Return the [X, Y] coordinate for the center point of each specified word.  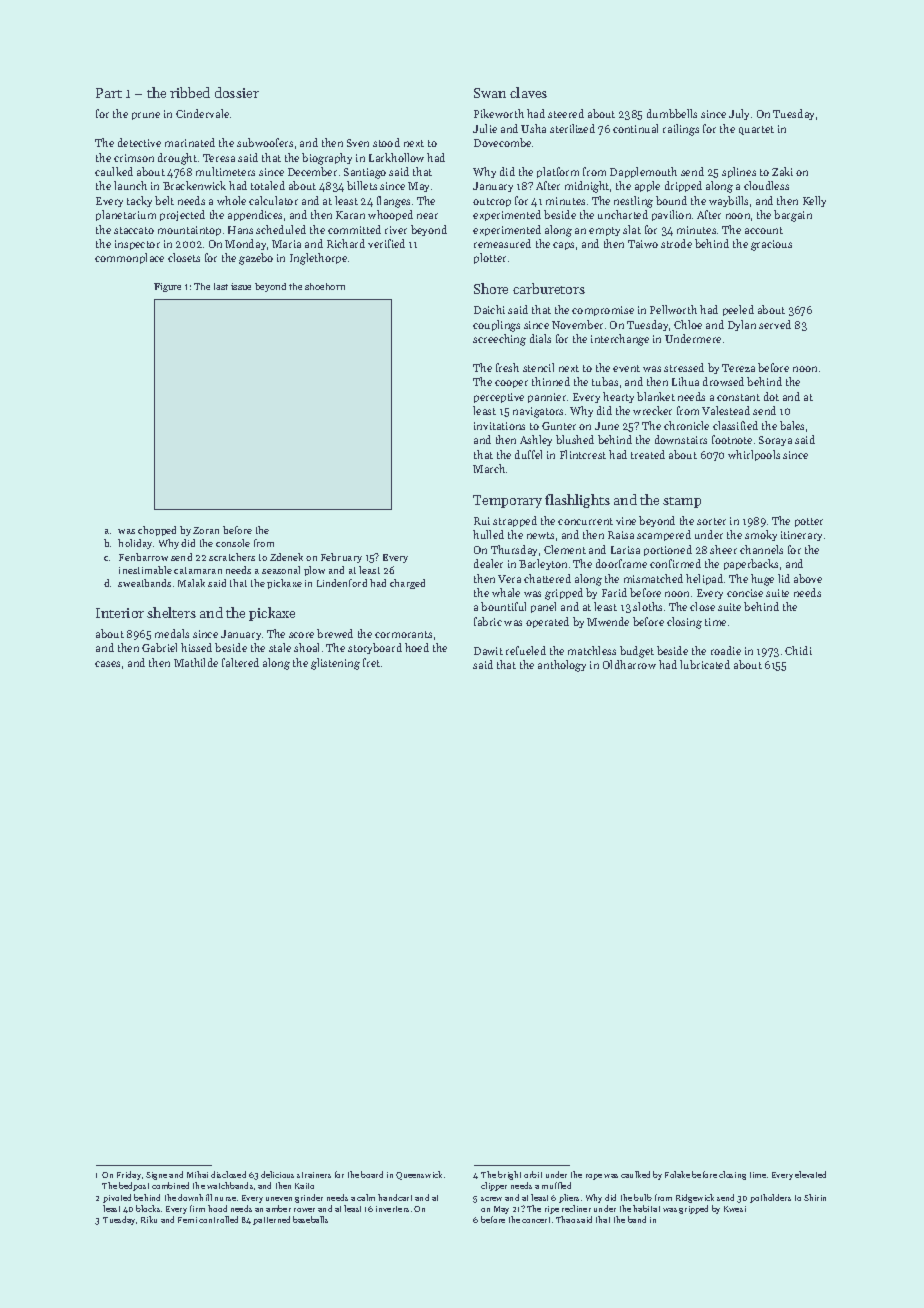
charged [407, 584]
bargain [793, 216]
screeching [499, 340]
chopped [157, 531]
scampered [664, 535]
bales [792, 425]
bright [509, 1175]
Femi [187, 1220]
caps [563, 246]
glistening [335, 664]
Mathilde [196, 662]
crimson [134, 158]
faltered [240, 662]
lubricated [705, 664]
